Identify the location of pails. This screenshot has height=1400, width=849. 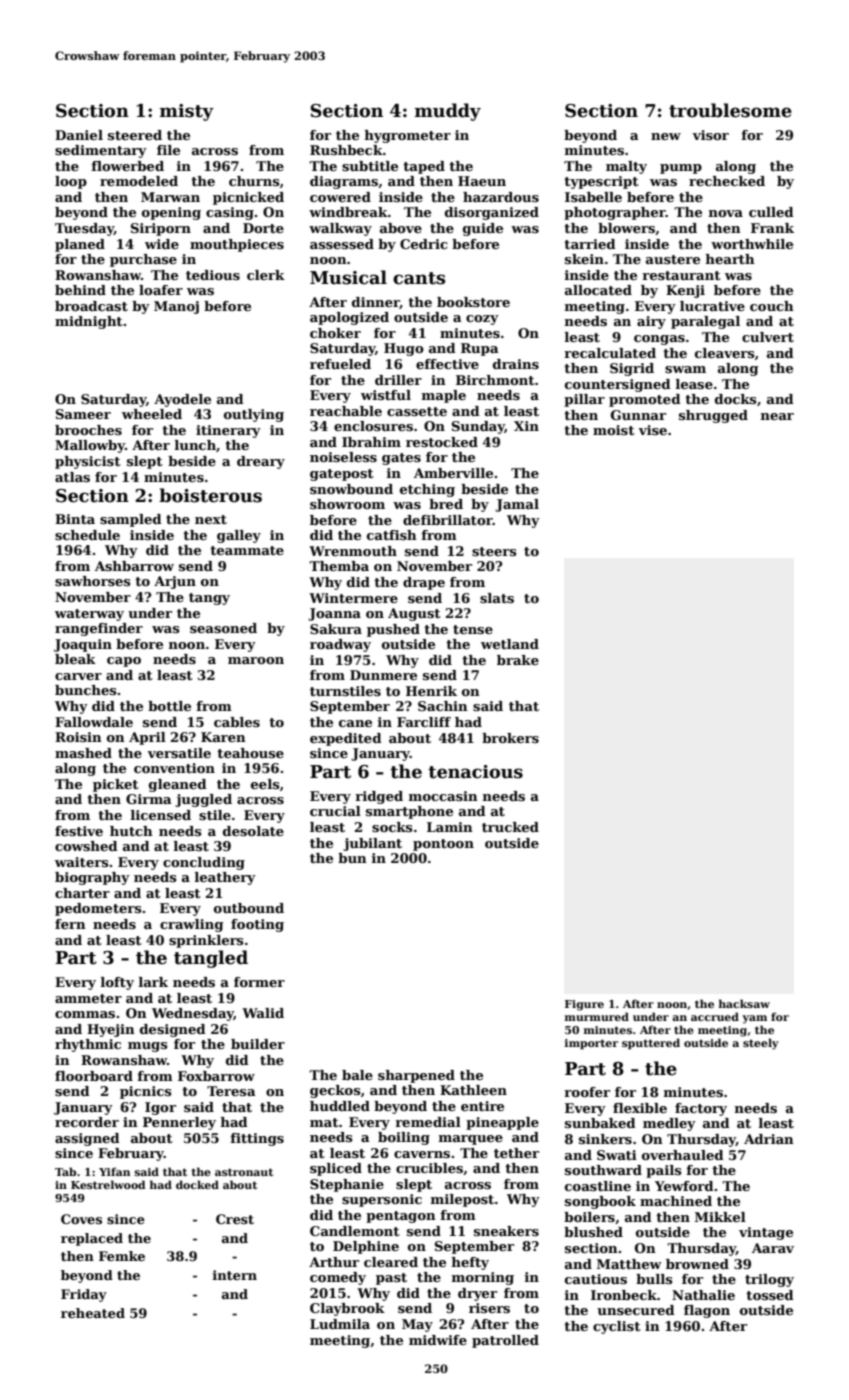
(663, 1171).
